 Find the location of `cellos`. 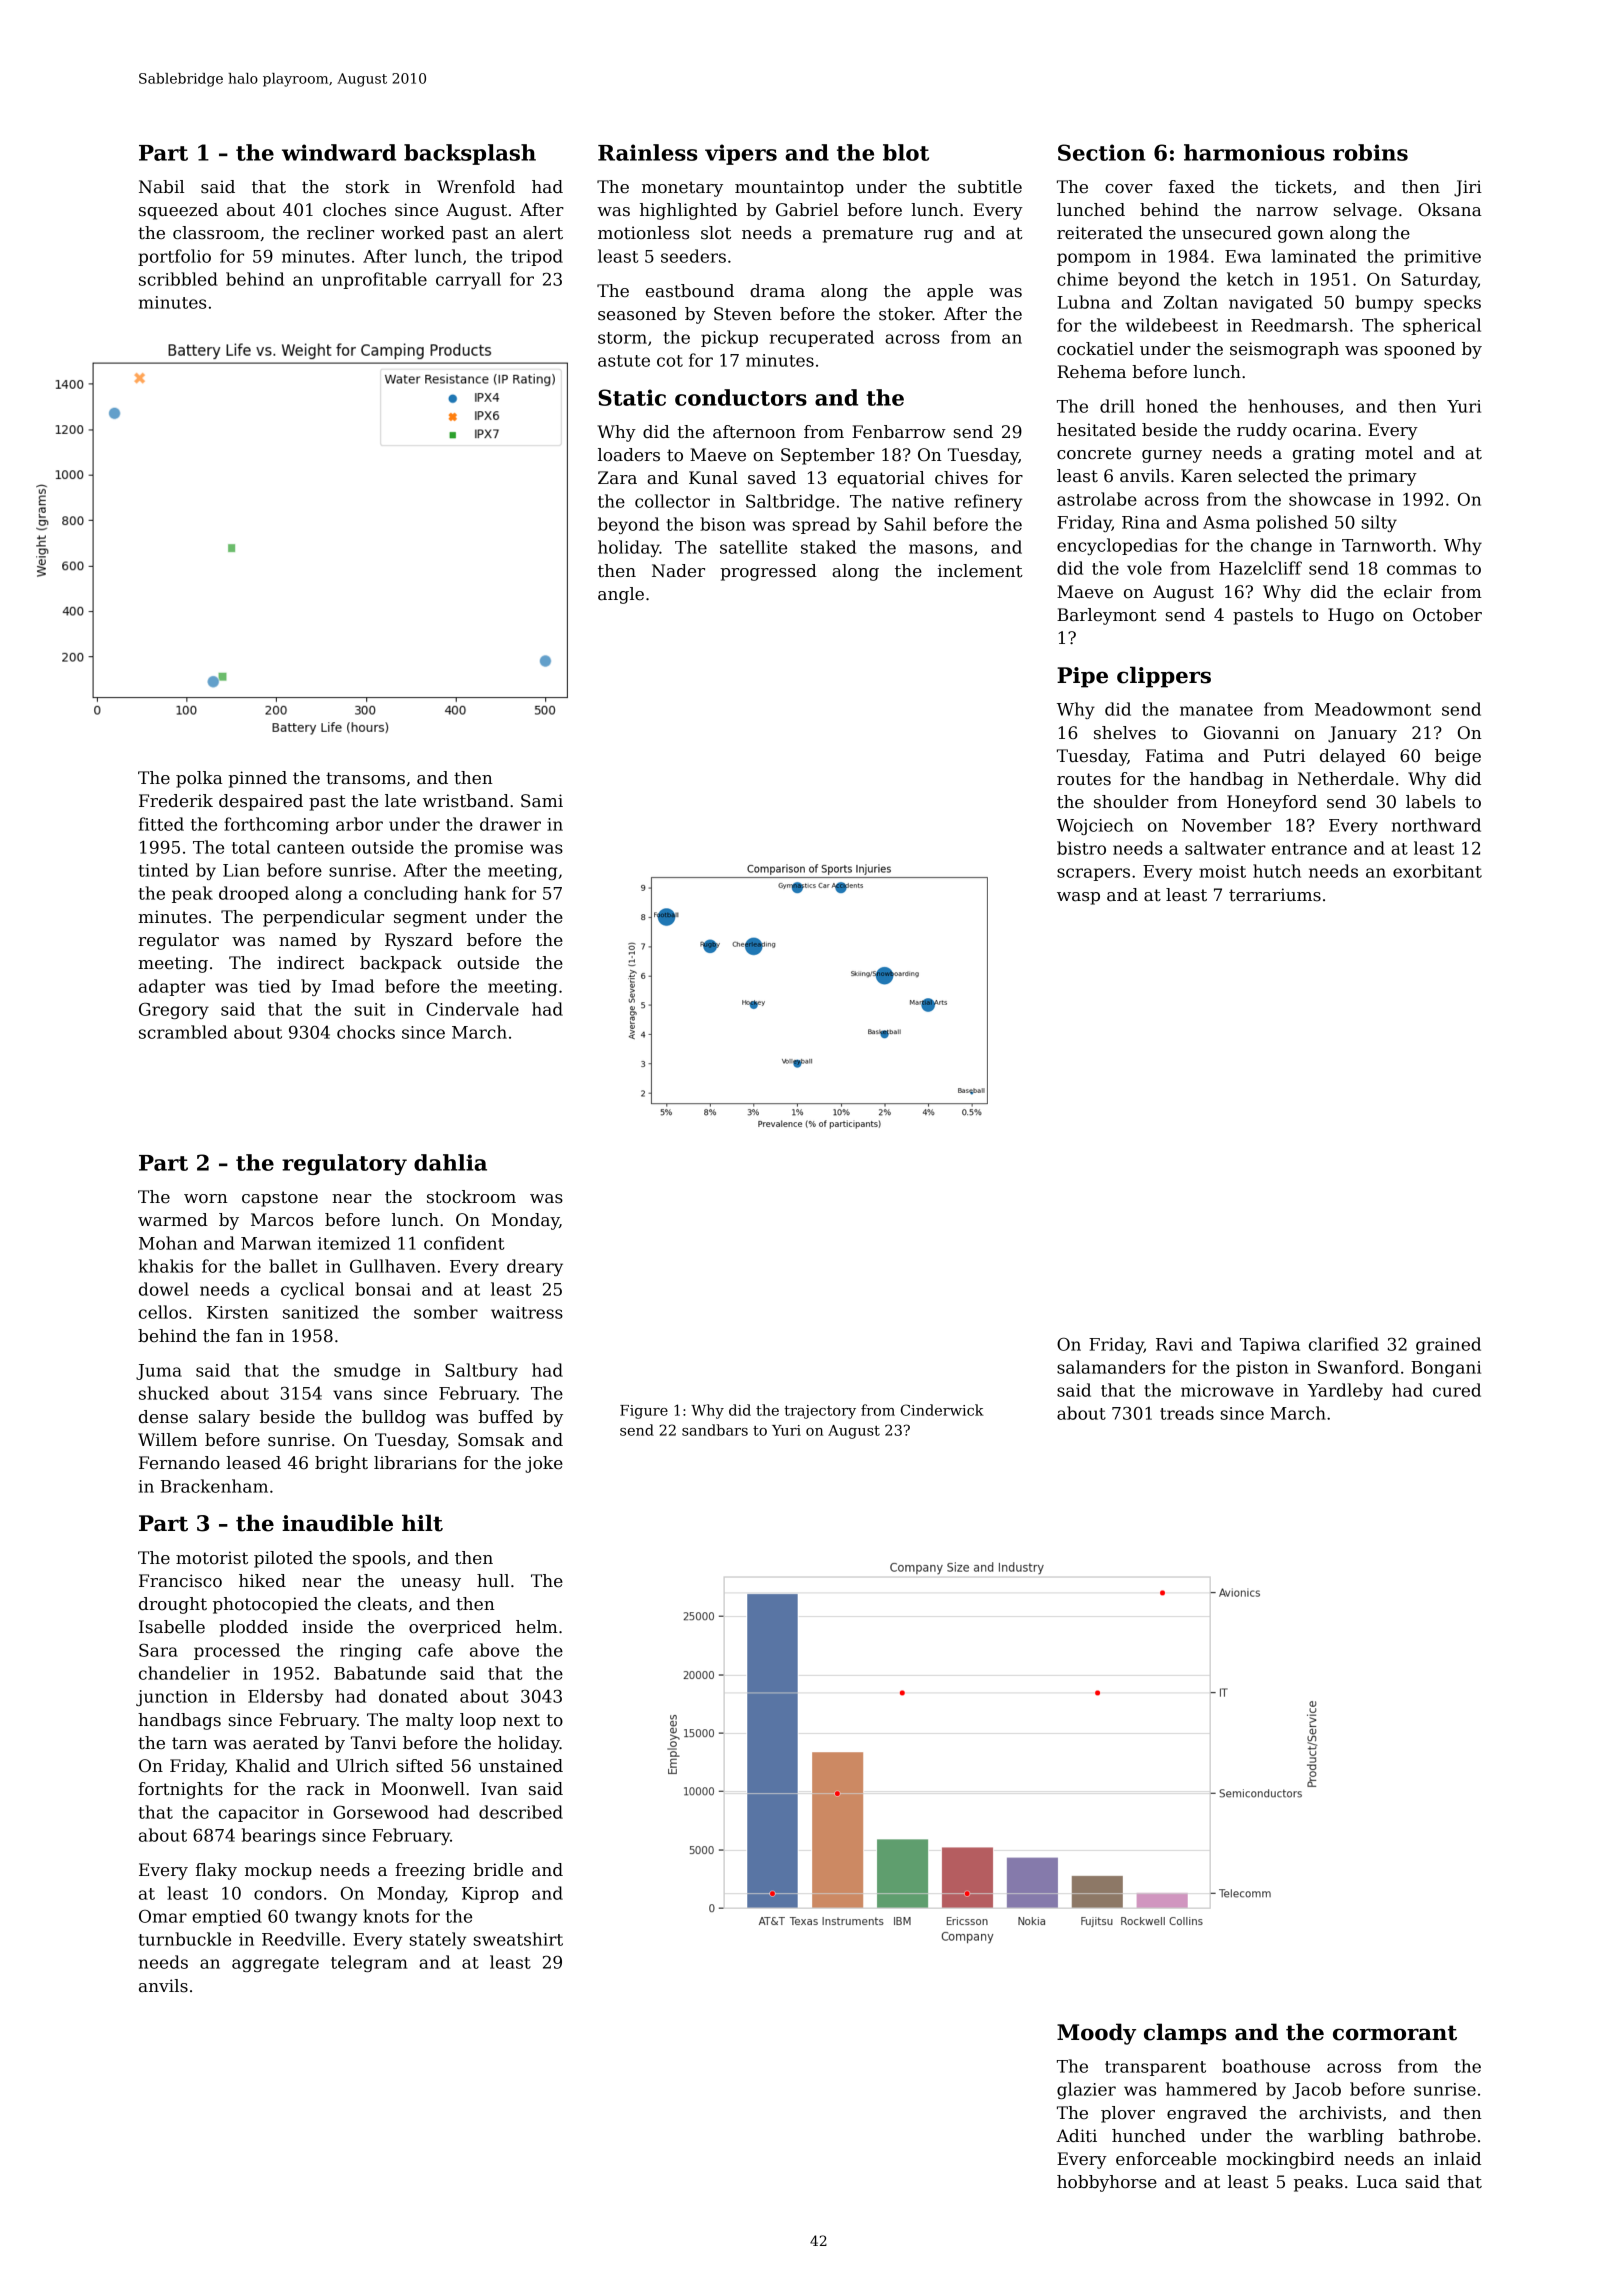

cellos is located at coordinates (163, 1312).
